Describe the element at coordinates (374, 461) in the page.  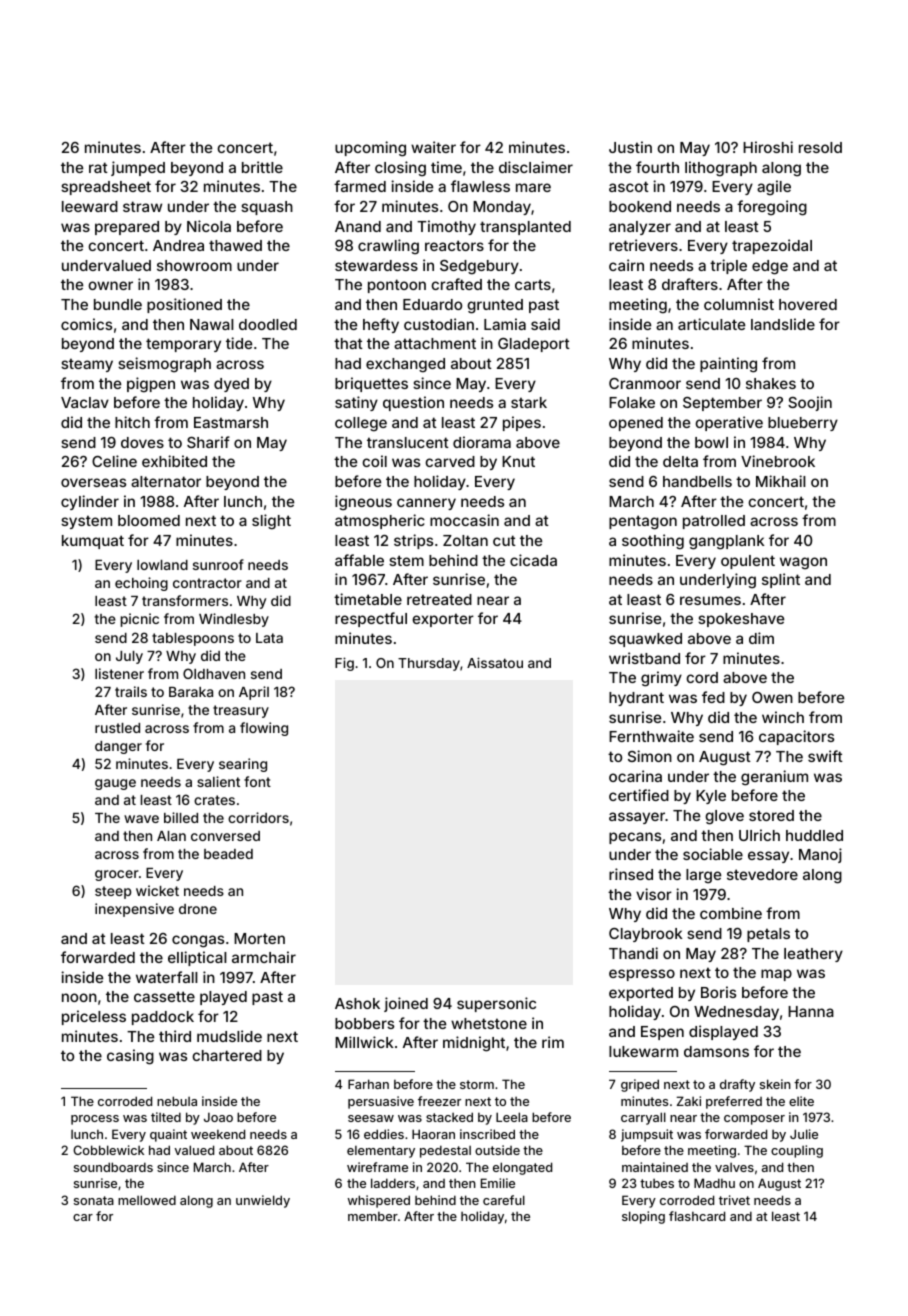
I see `coil` at that location.
